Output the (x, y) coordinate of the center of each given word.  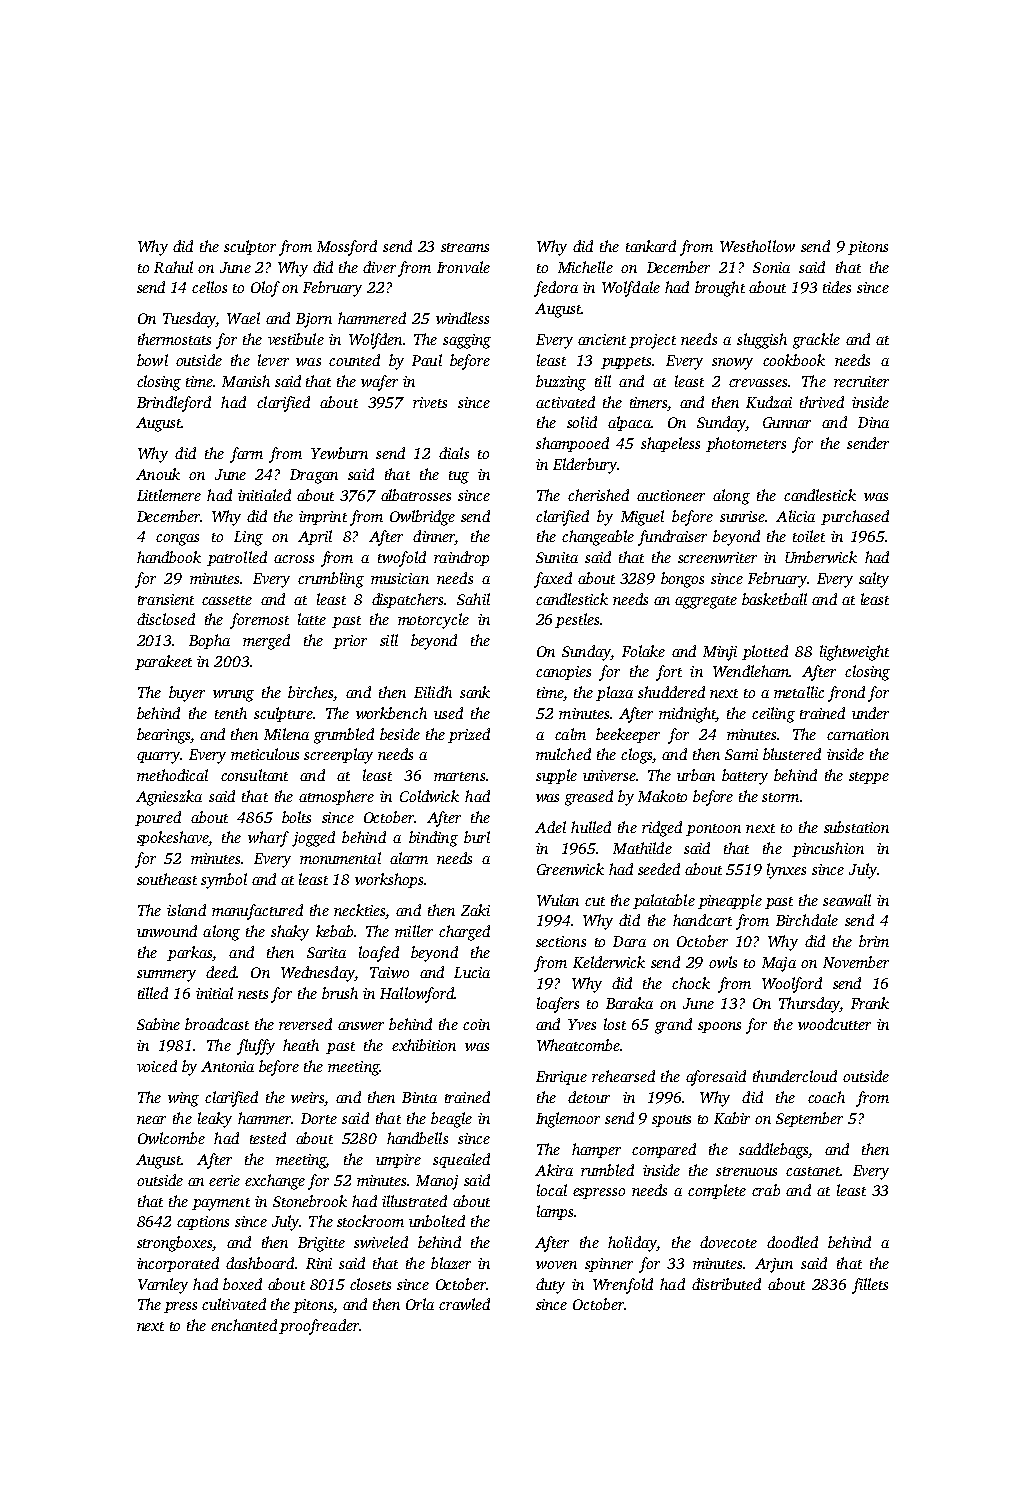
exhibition (424, 1045)
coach (826, 1097)
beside (400, 734)
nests (253, 994)
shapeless (670, 444)
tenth (231, 713)
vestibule (296, 339)
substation (856, 827)
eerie (224, 1180)
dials (454, 453)
